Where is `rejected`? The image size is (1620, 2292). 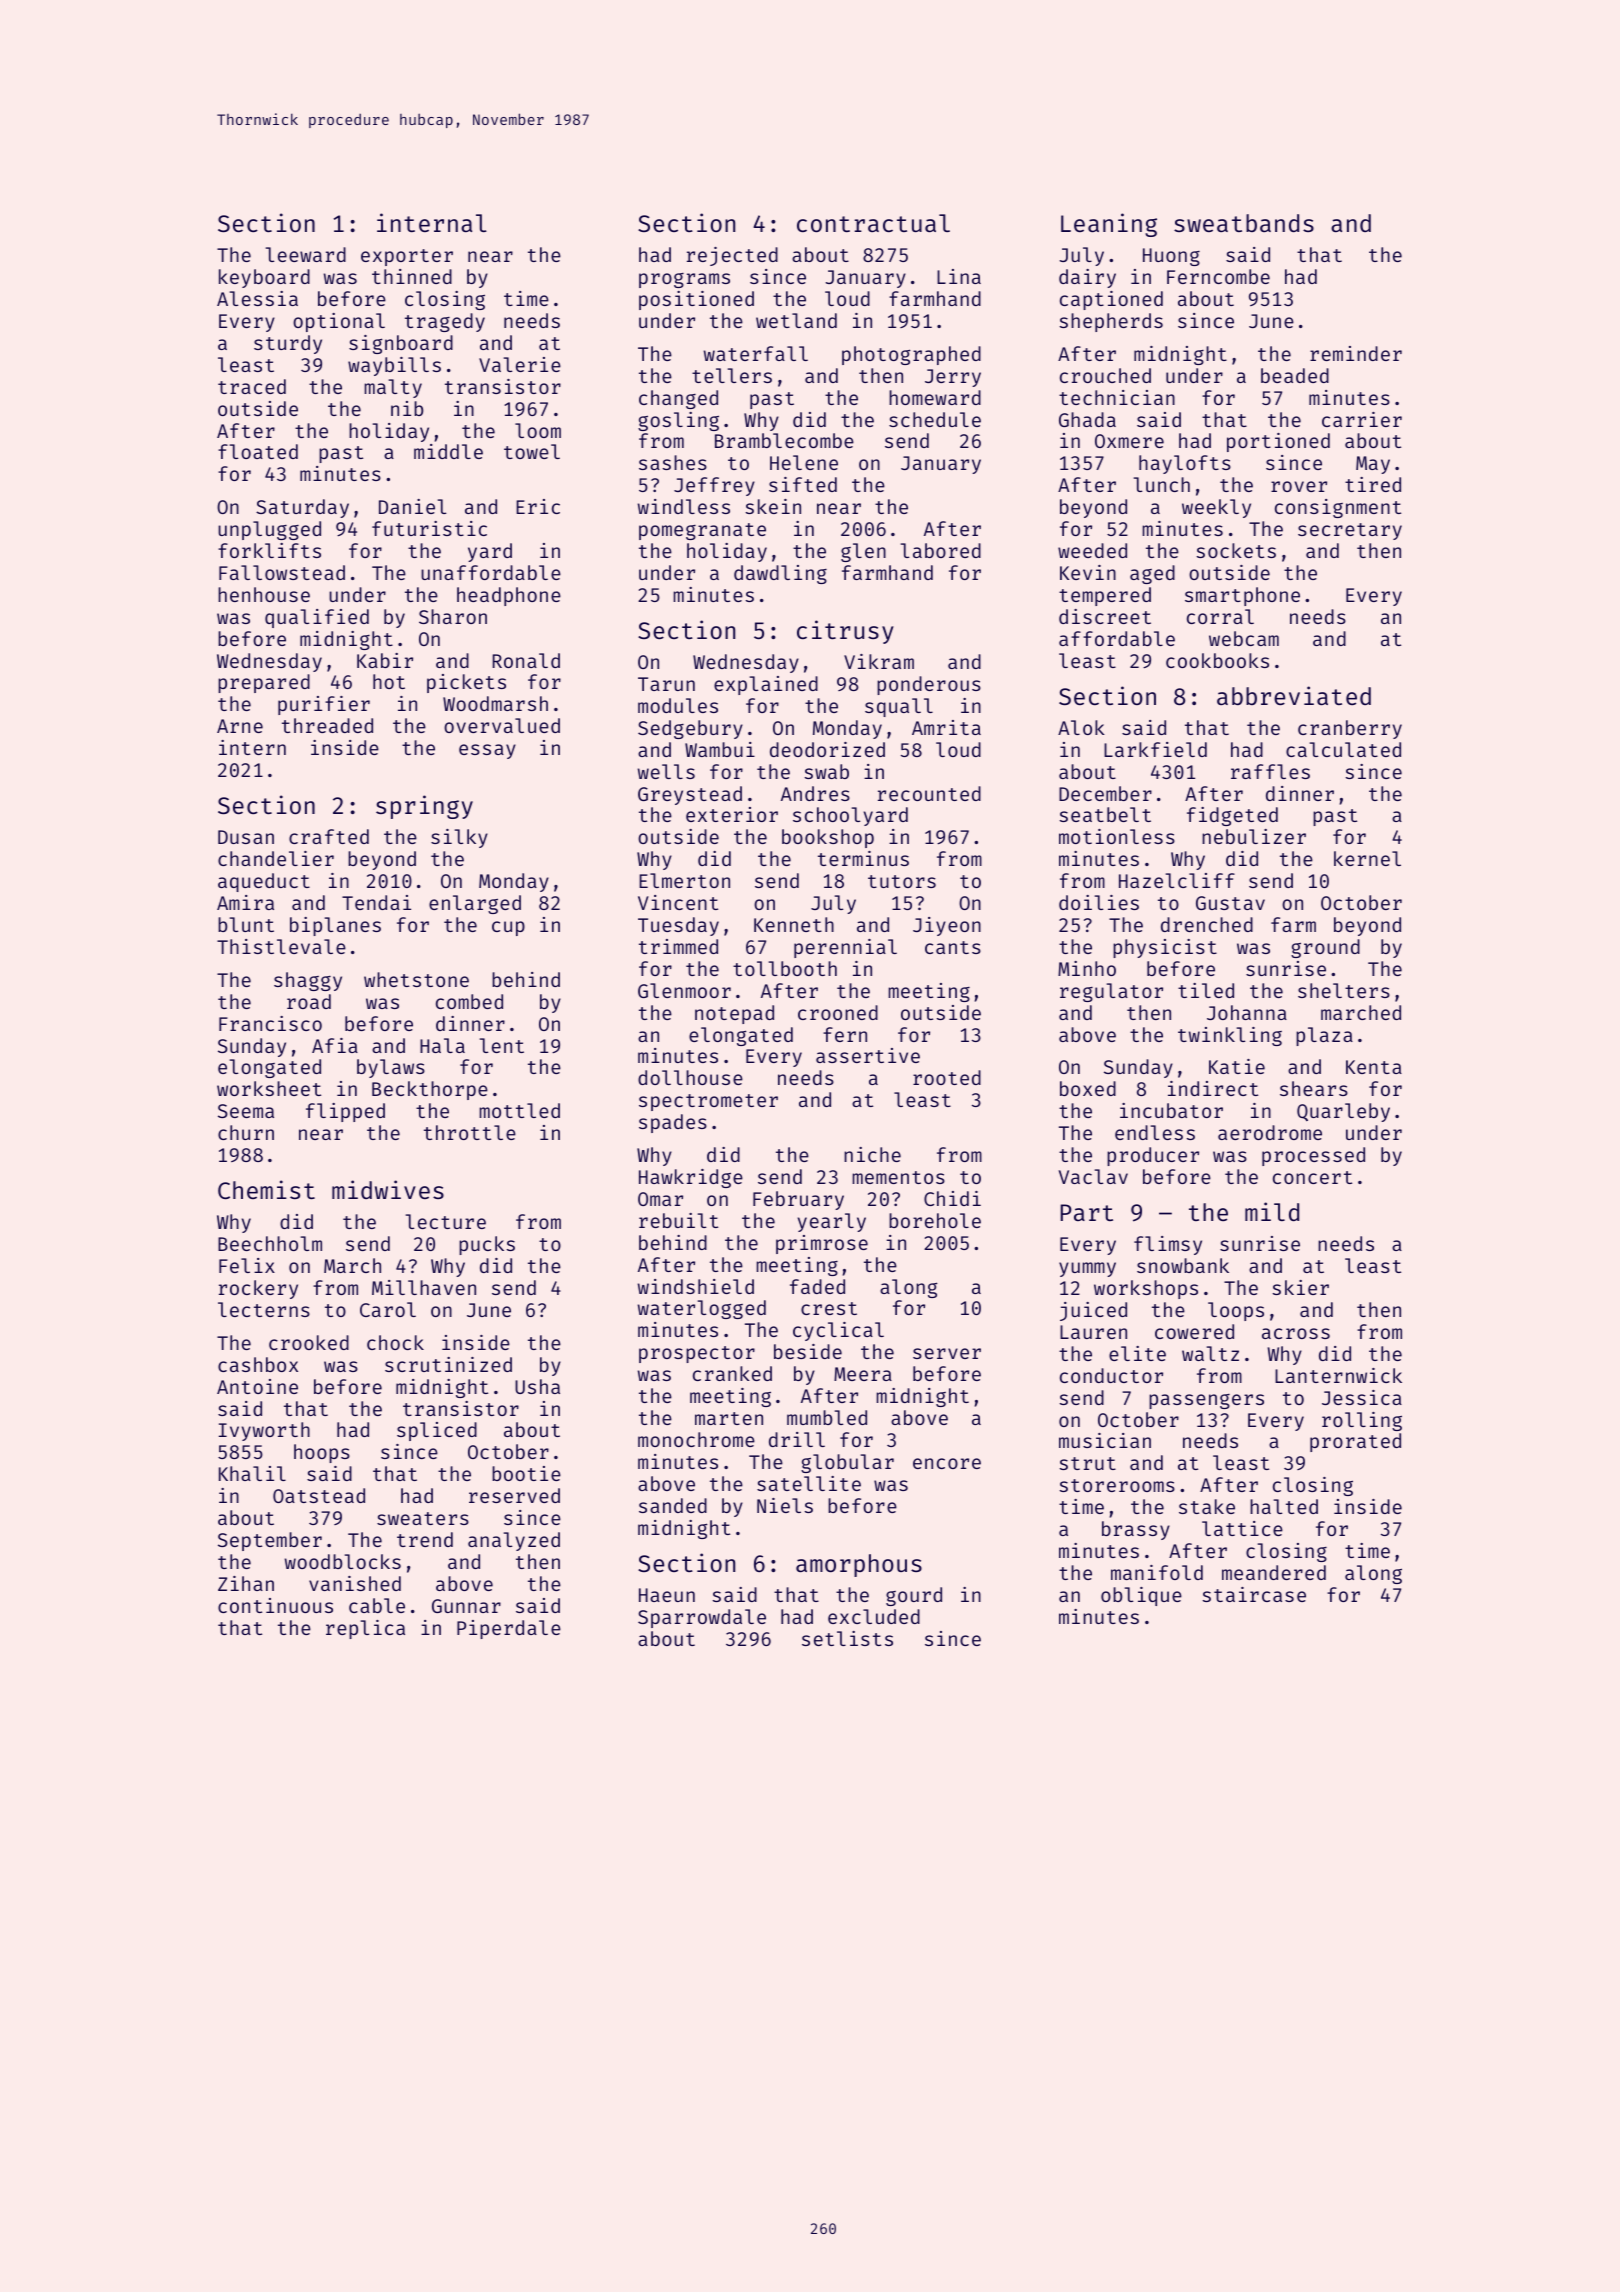
rejected is located at coordinates (732, 256).
